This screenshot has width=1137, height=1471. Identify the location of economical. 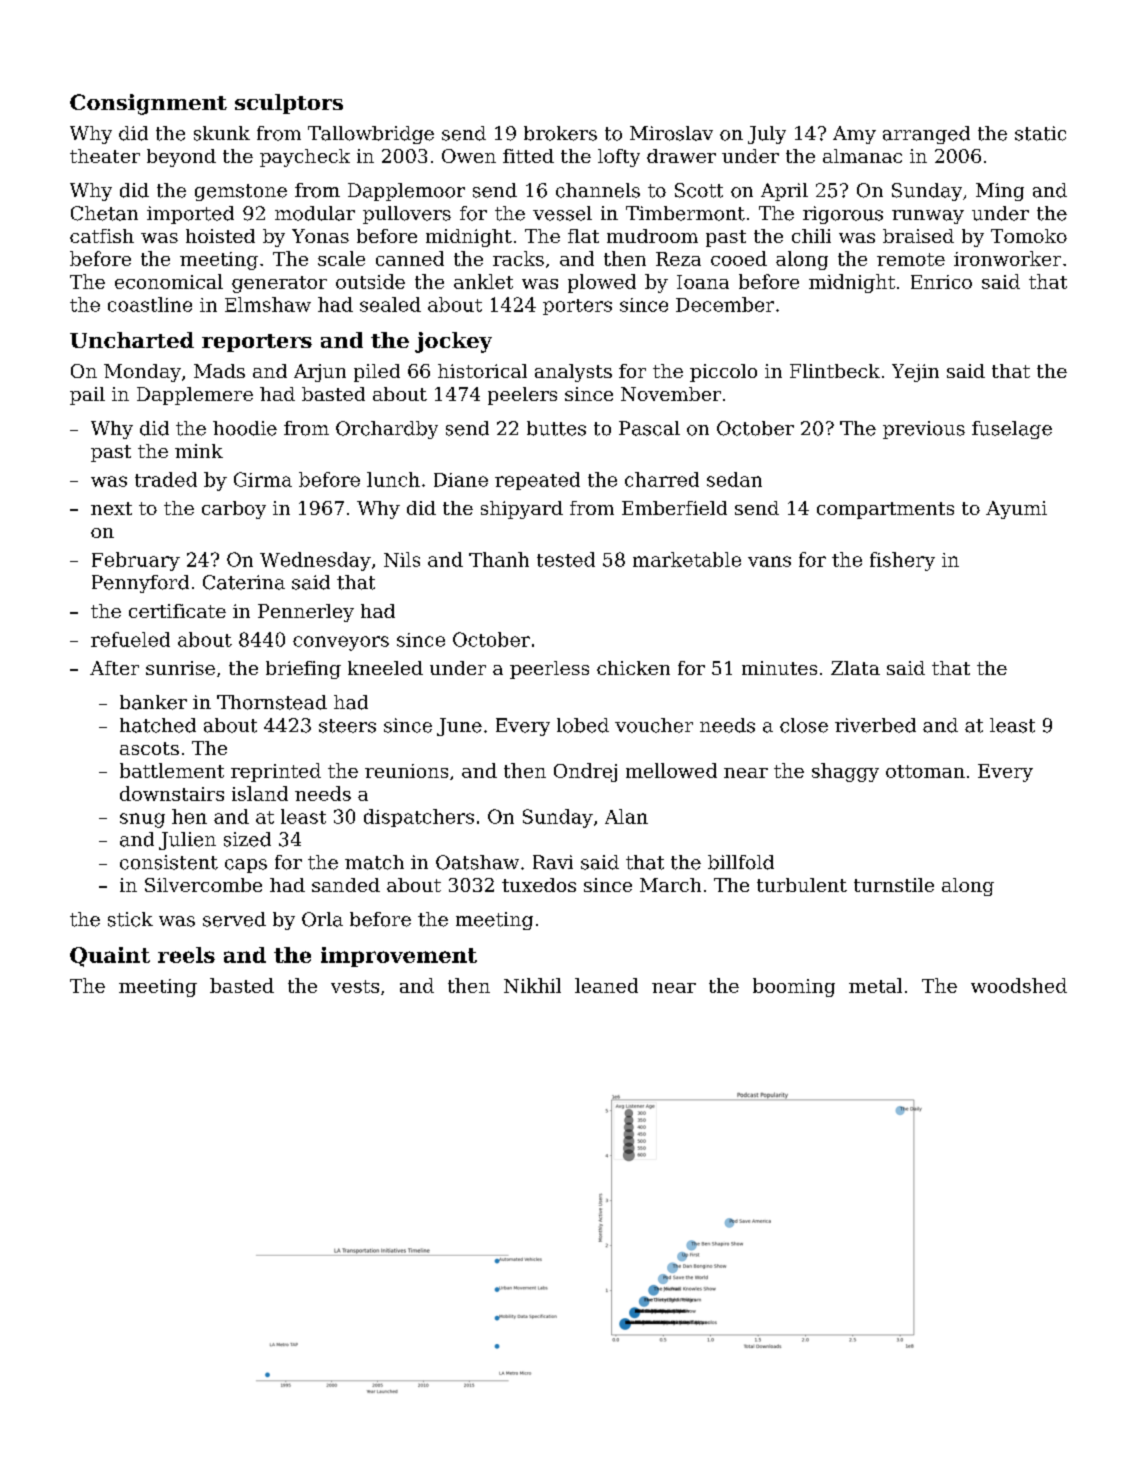
(169, 281).
